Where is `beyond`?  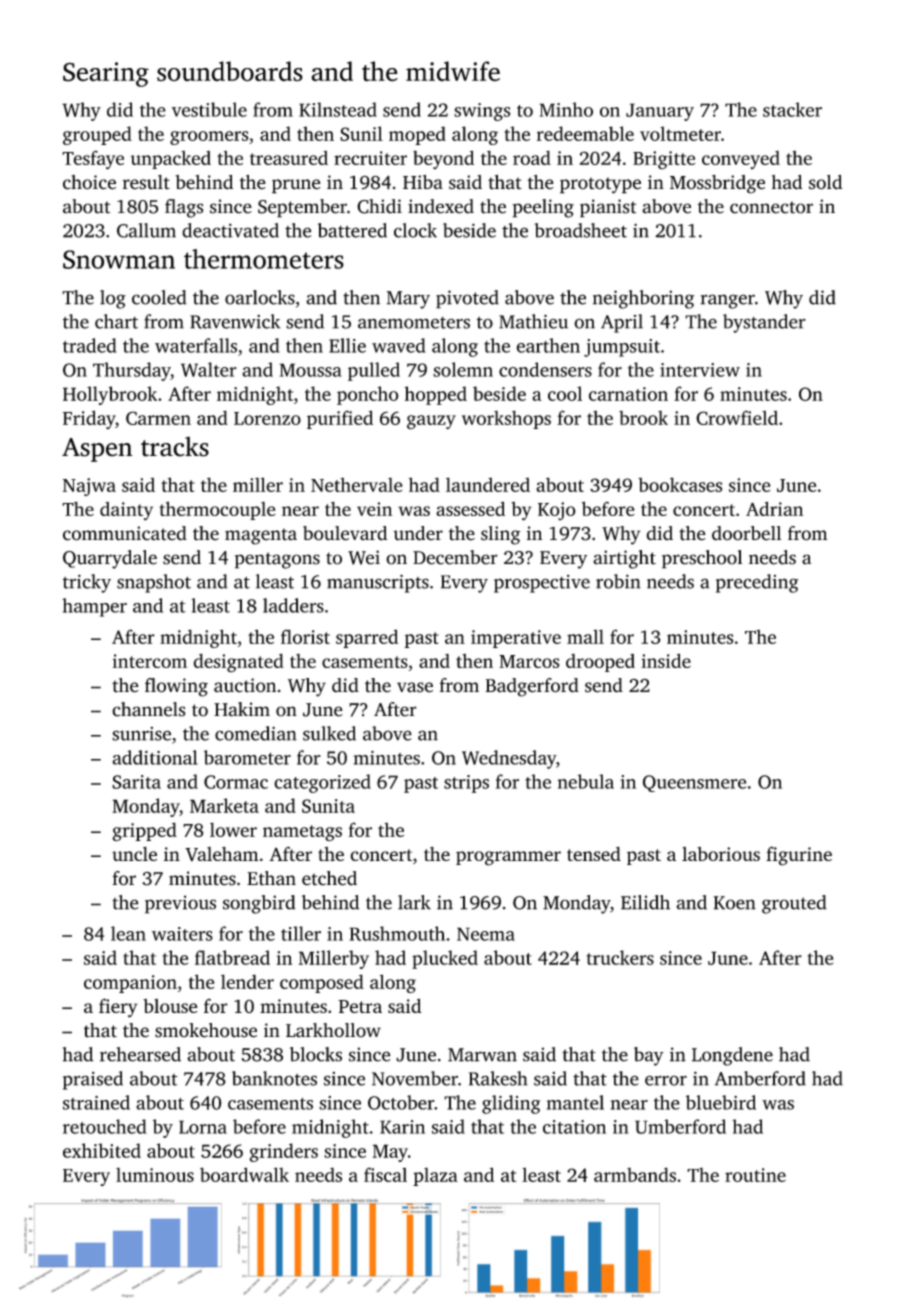 beyond is located at coordinates (443, 159).
